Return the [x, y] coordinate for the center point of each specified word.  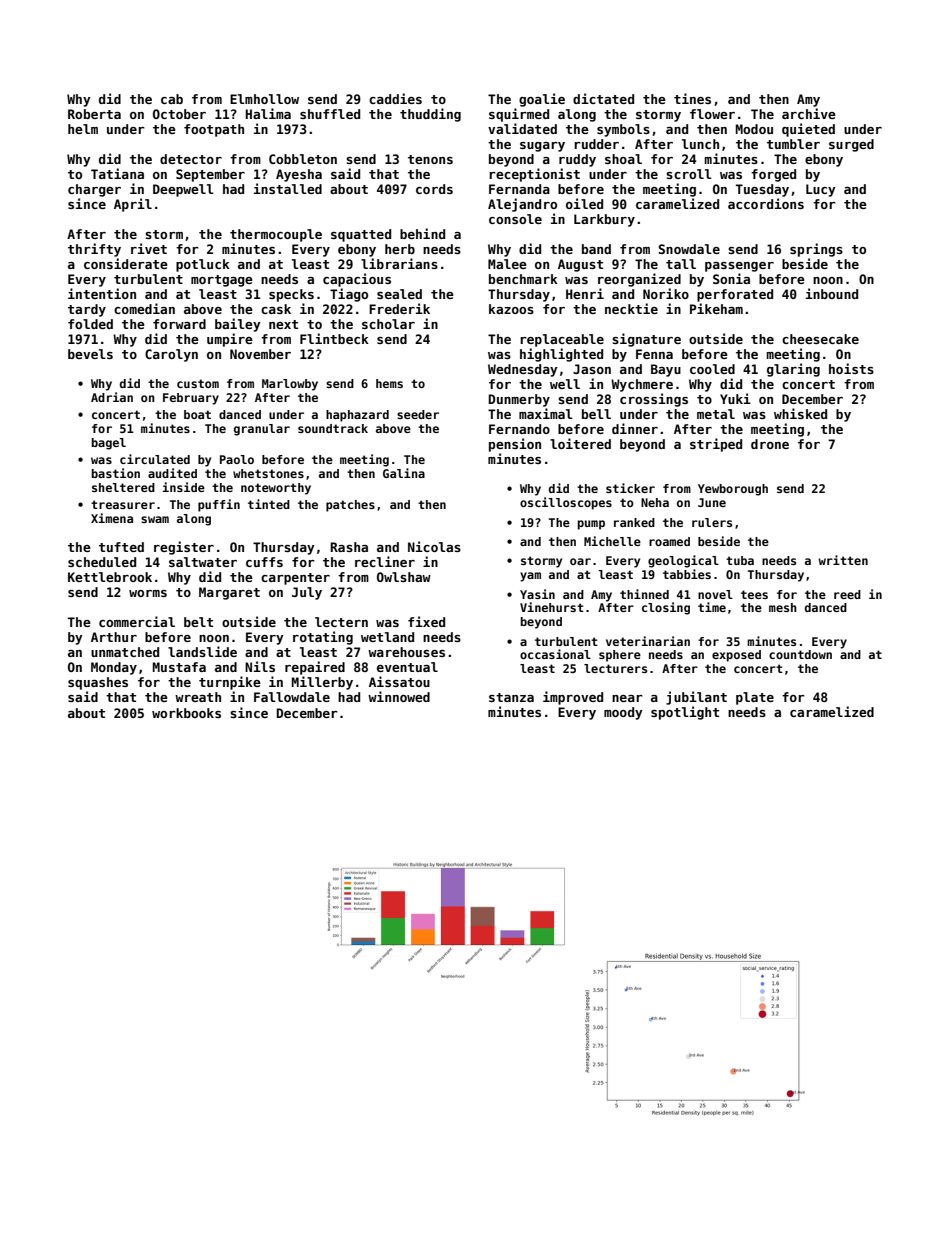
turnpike [230, 683]
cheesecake [820, 339]
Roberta [94, 114]
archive [809, 113]
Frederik [399, 308]
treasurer [123, 504]
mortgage [222, 281]
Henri [585, 293]
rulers [712, 522]
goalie [542, 100]
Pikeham [716, 308]
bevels [90, 354]
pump [591, 525]
